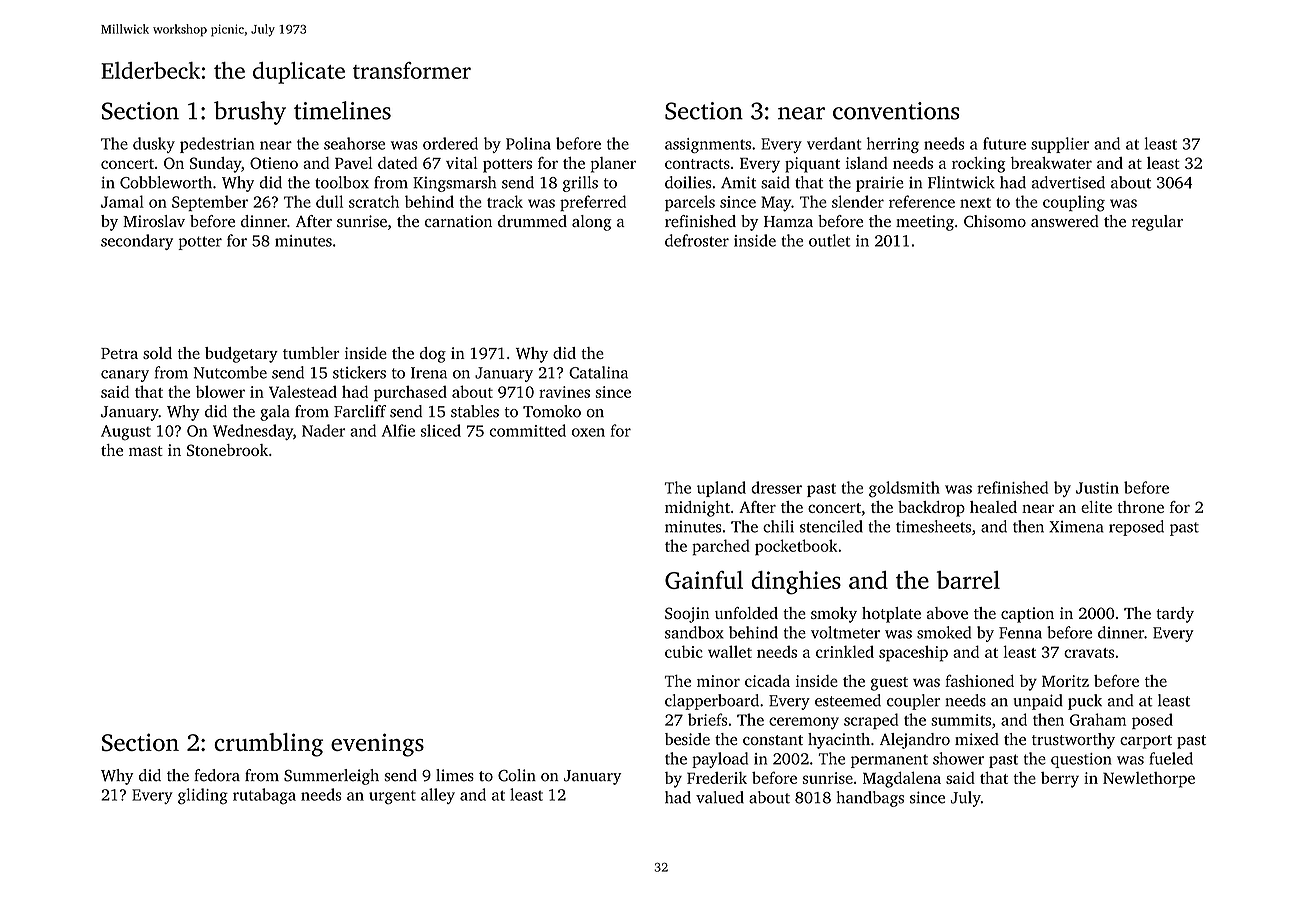 The width and height of the image is (1308, 924). Describe the element at coordinates (1060, 145) in the image. I see `supplier` at that location.
